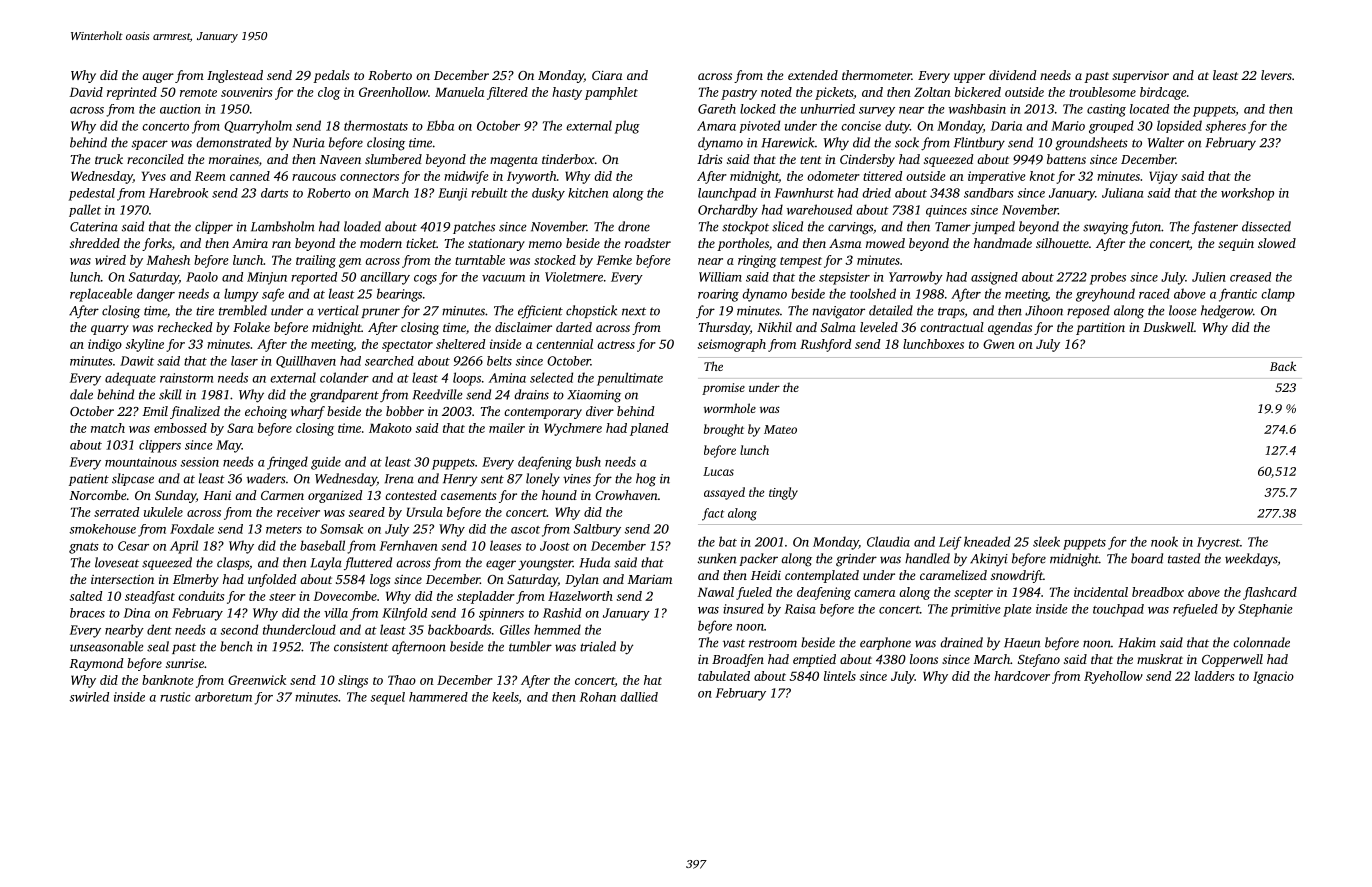 This image has height=887, width=1372. What do you see at coordinates (180, 109) in the image?
I see `auction` at bounding box center [180, 109].
